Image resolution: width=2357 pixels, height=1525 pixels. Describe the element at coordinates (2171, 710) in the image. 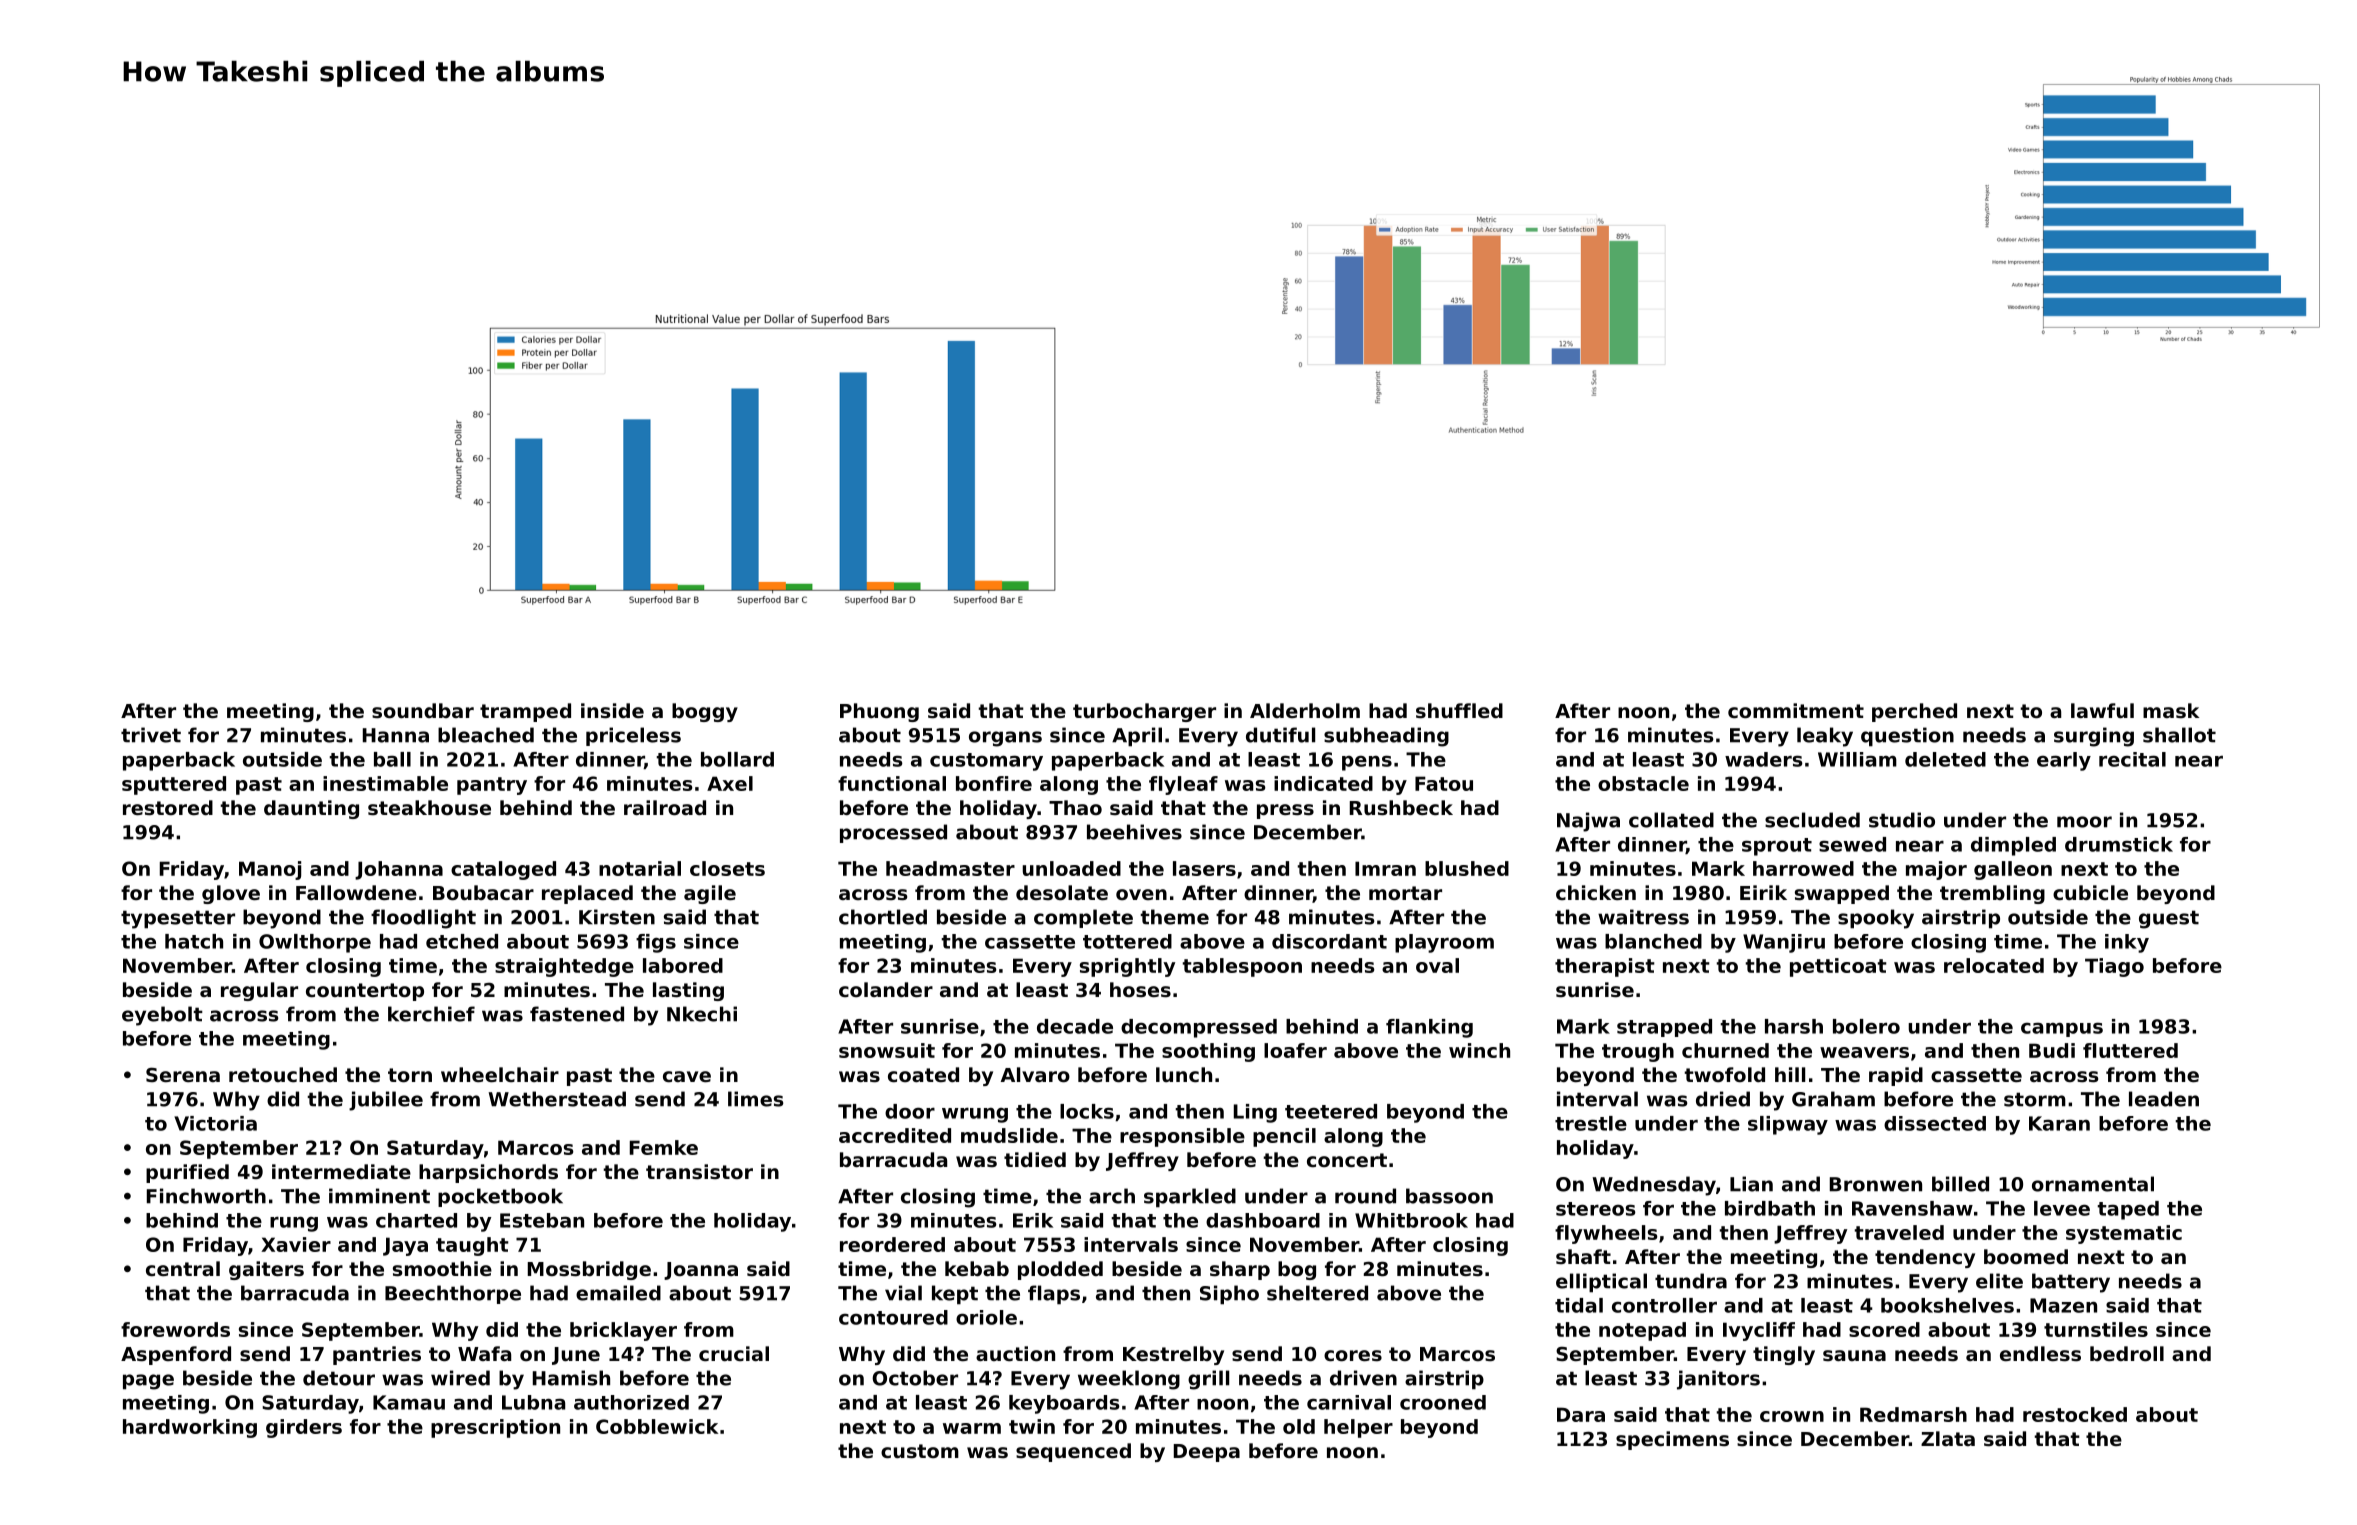

I see `mask` at that location.
